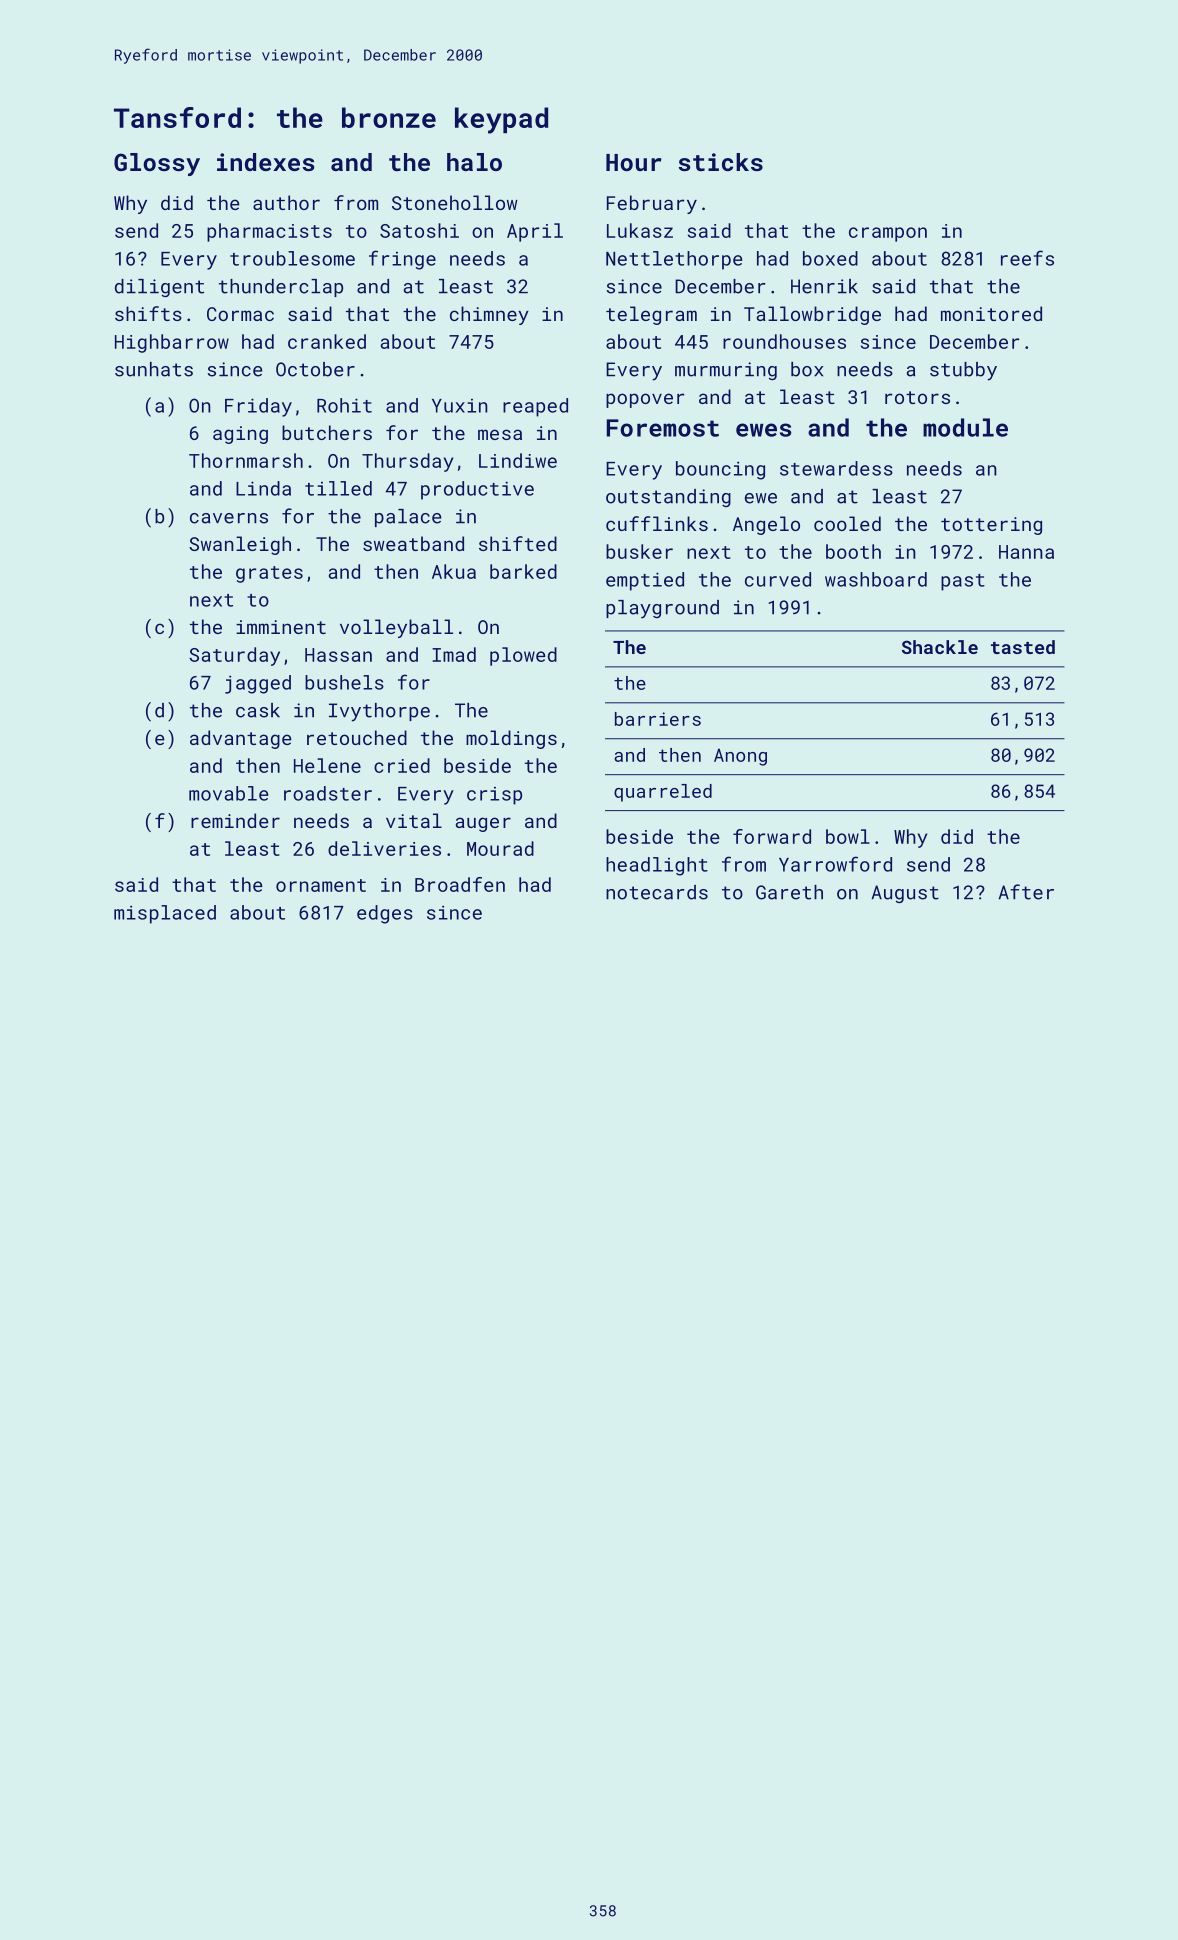 This screenshot has width=1178, height=1940. Describe the element at coordinates (1026, 892) in the screenshot. I see `After` at that location.
